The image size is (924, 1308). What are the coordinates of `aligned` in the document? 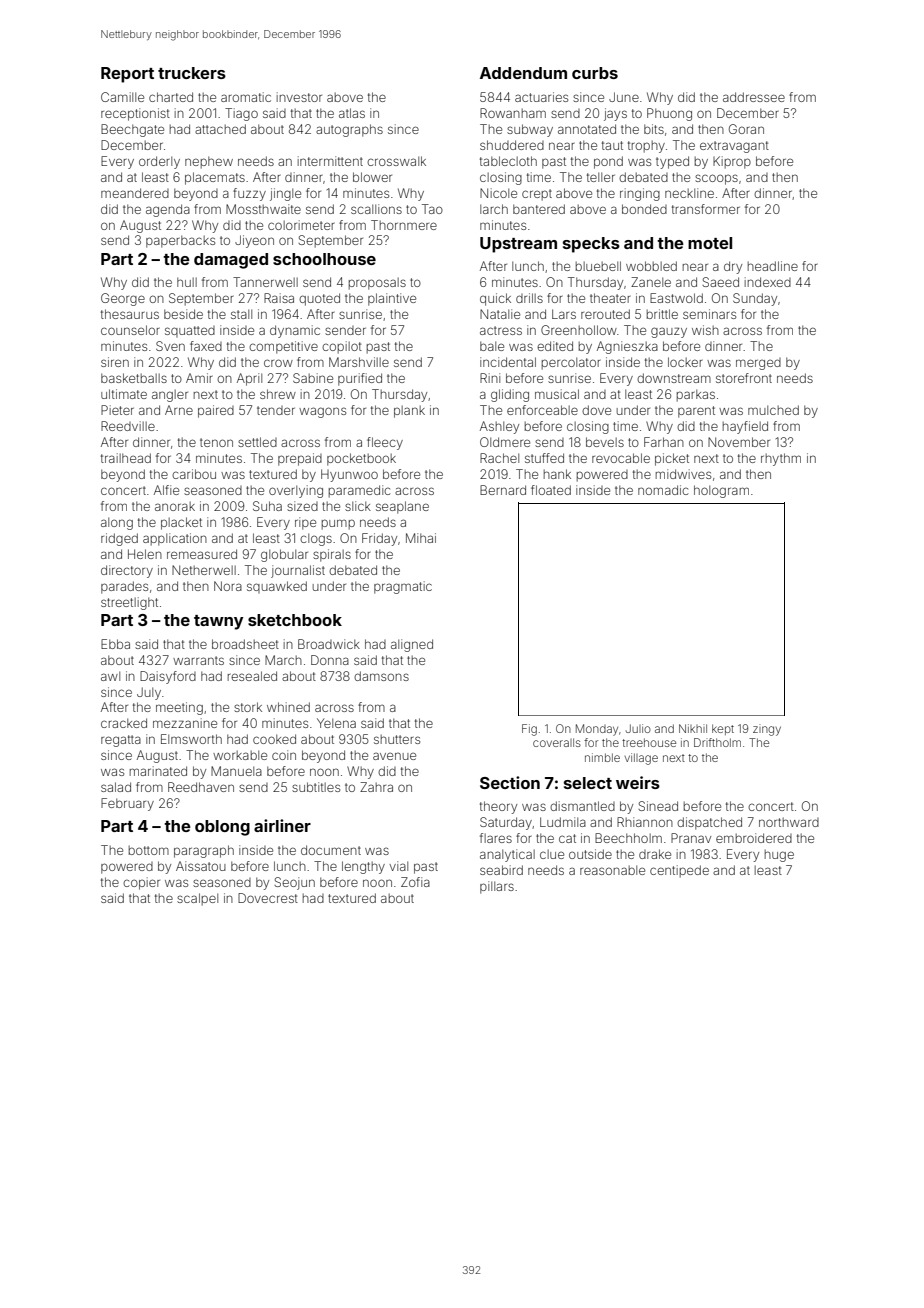 It's located at (412, 645).
